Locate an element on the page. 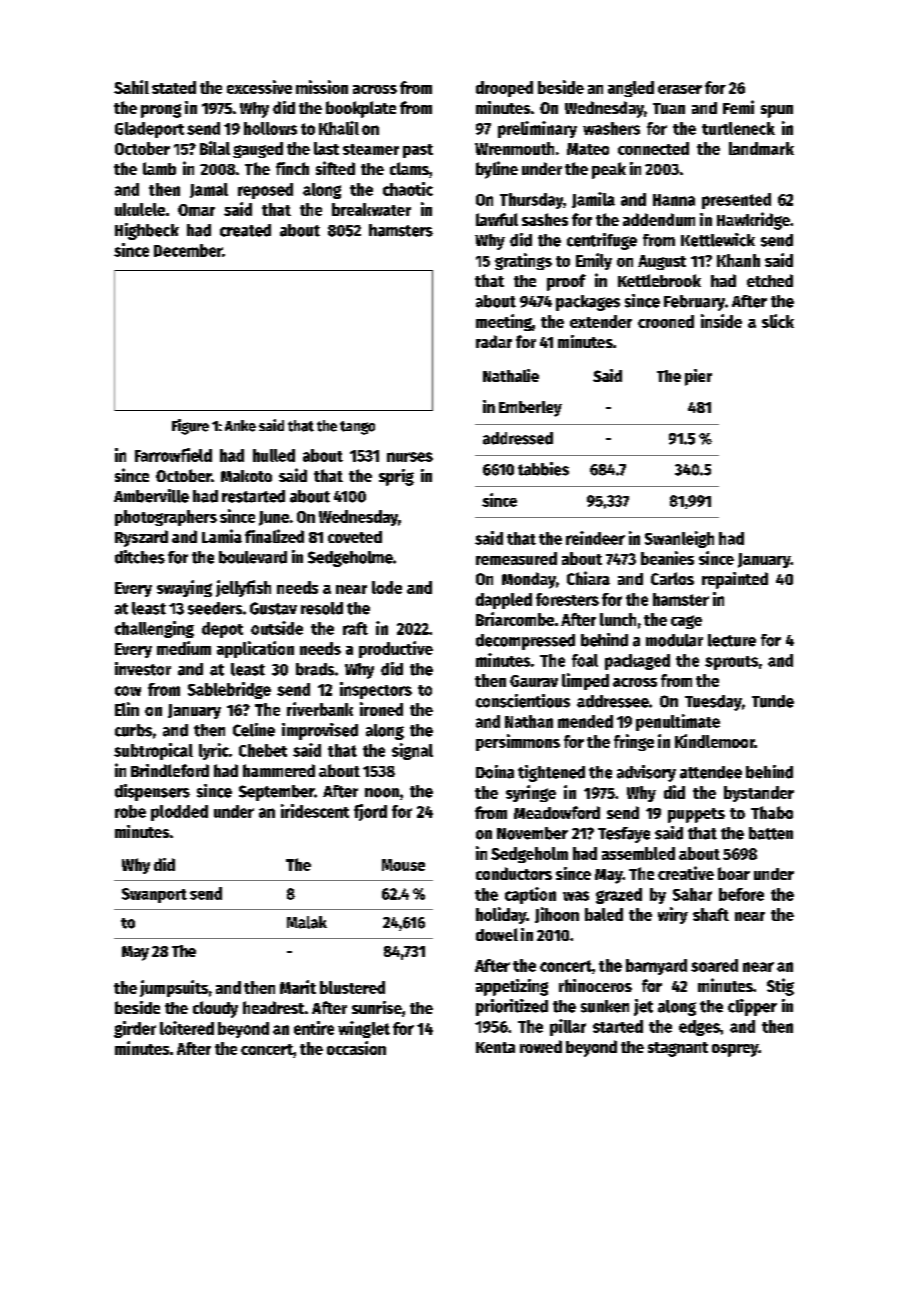  eraser is located at coordinates (680, 89).
